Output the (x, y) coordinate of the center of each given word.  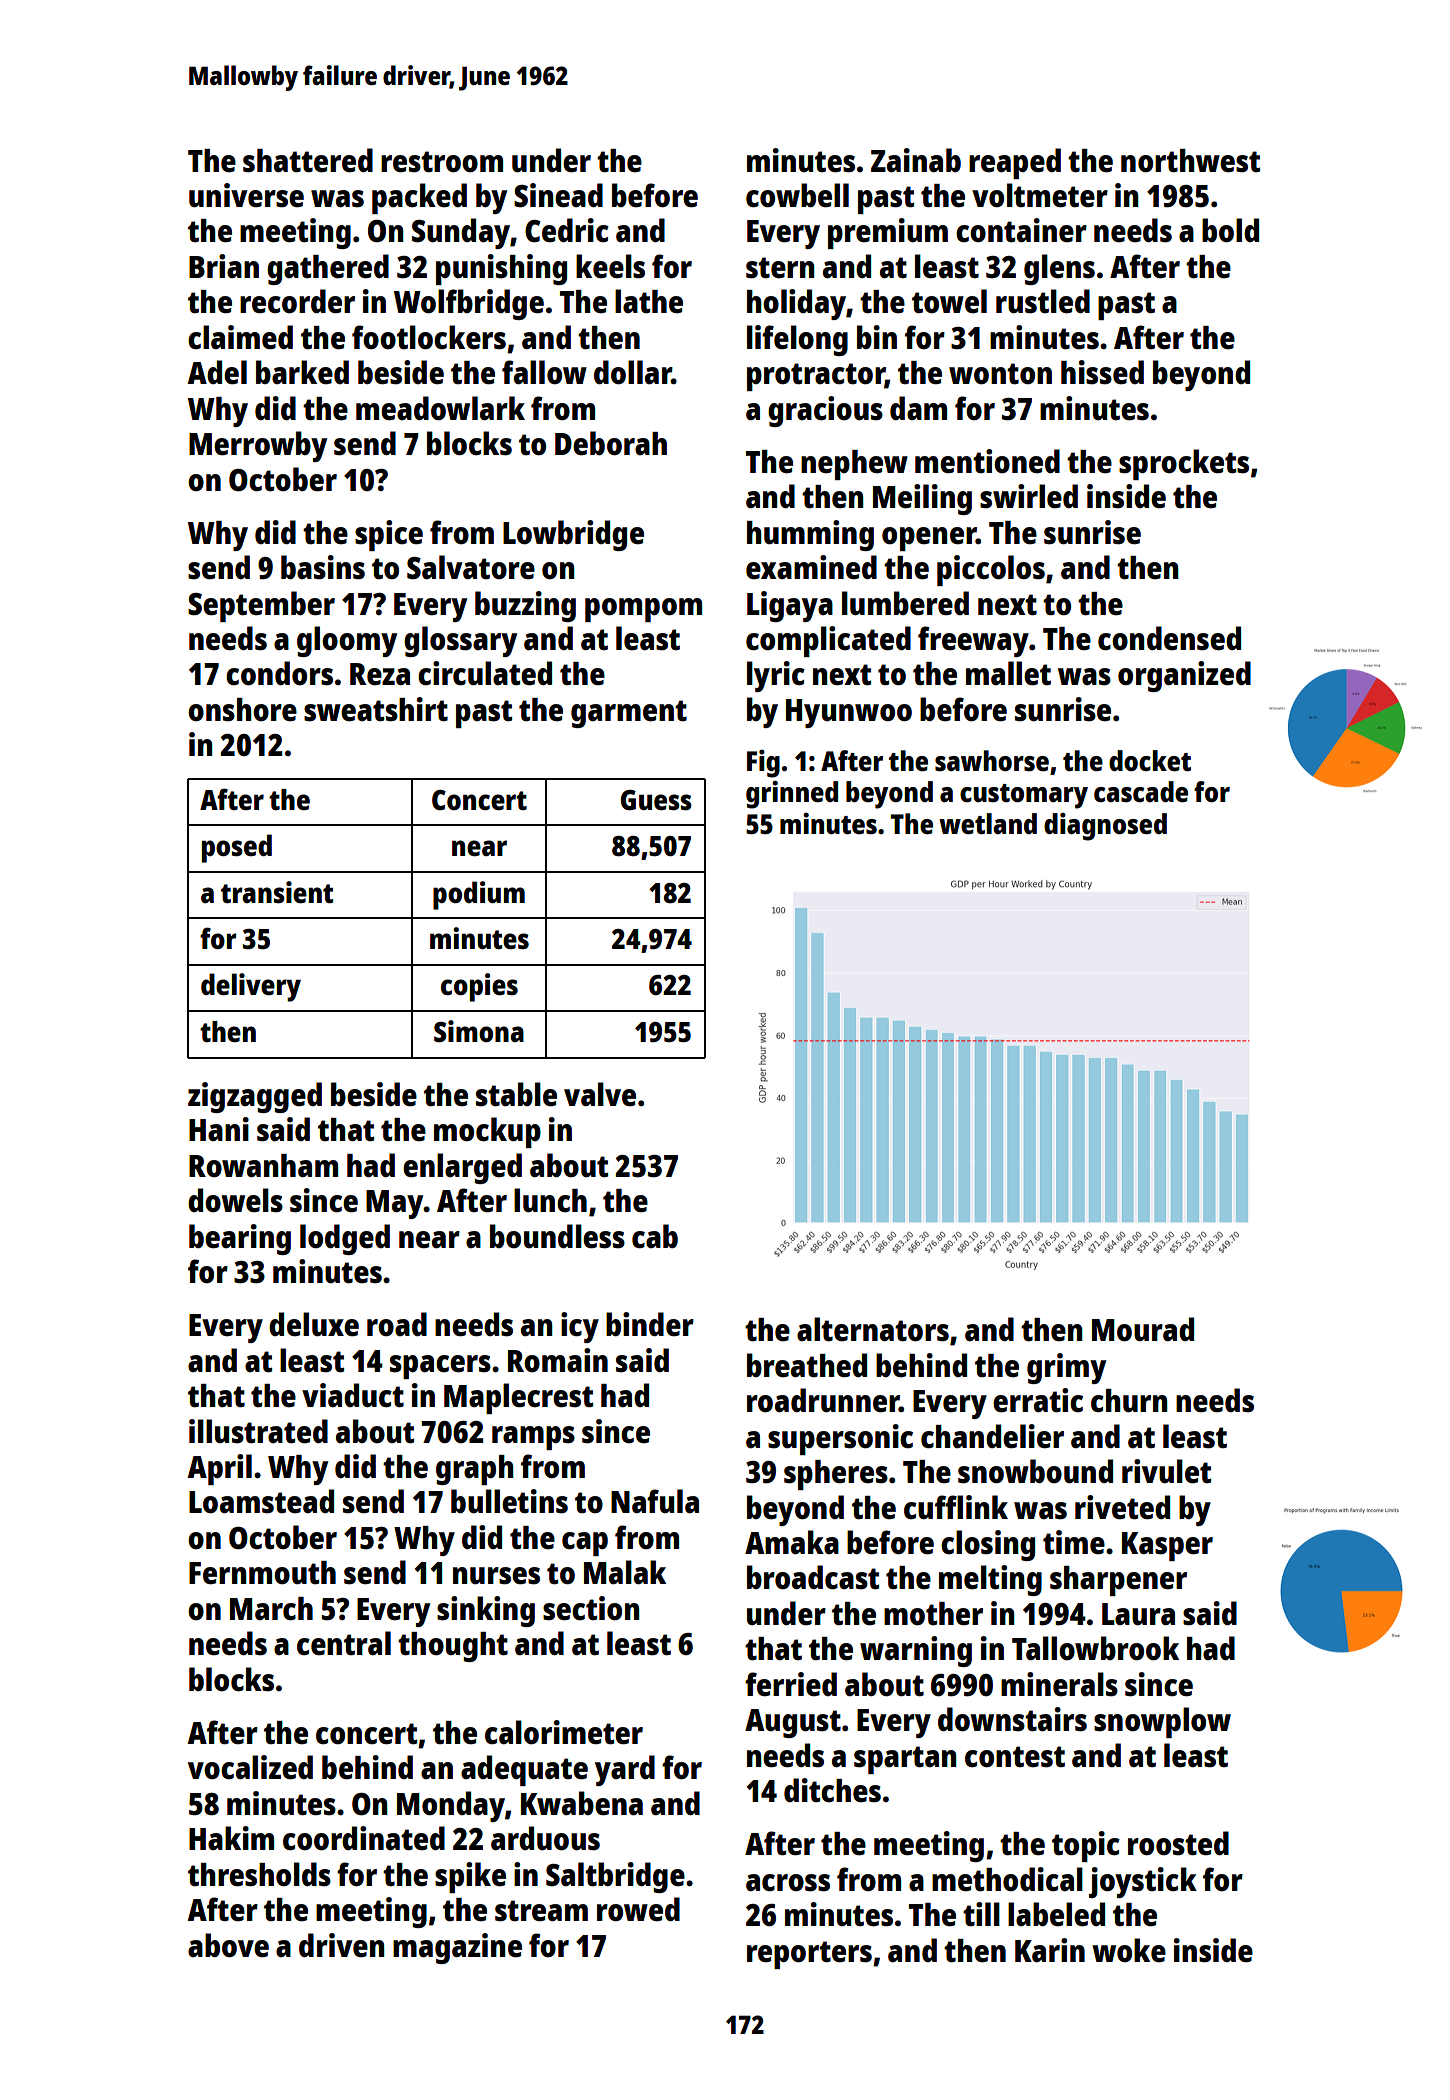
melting (990, 1580)
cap (585, 1544)
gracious (825, 411)
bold (1230, 230)
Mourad (1143, 1329)
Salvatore (471, 567)
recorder (297, 301)
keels (610, 266)
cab (655, 1236)
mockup (487, 1132)
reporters (809, 1955)
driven (342, 1945)
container (1021, 230)
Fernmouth (262, 1573)
